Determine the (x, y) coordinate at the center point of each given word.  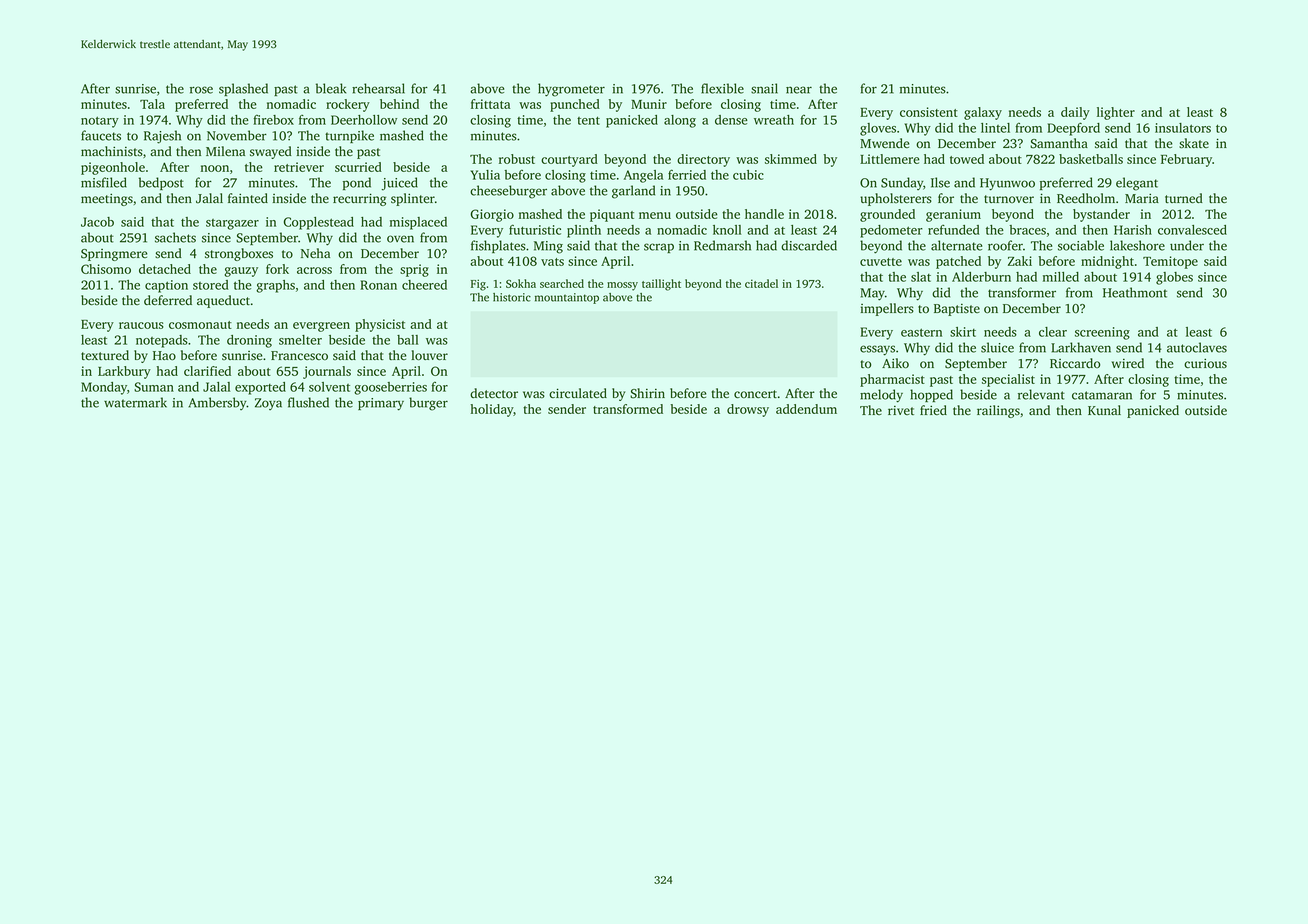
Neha (315, 253)
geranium (953, 215)
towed (967, 159)
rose (201, 90)
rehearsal (378, 88)
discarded (809, 245)
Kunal (1104, 410)
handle (764, 214)
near (799, 90)
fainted (248, 198)
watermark (135, 402)
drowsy (748, 410)
